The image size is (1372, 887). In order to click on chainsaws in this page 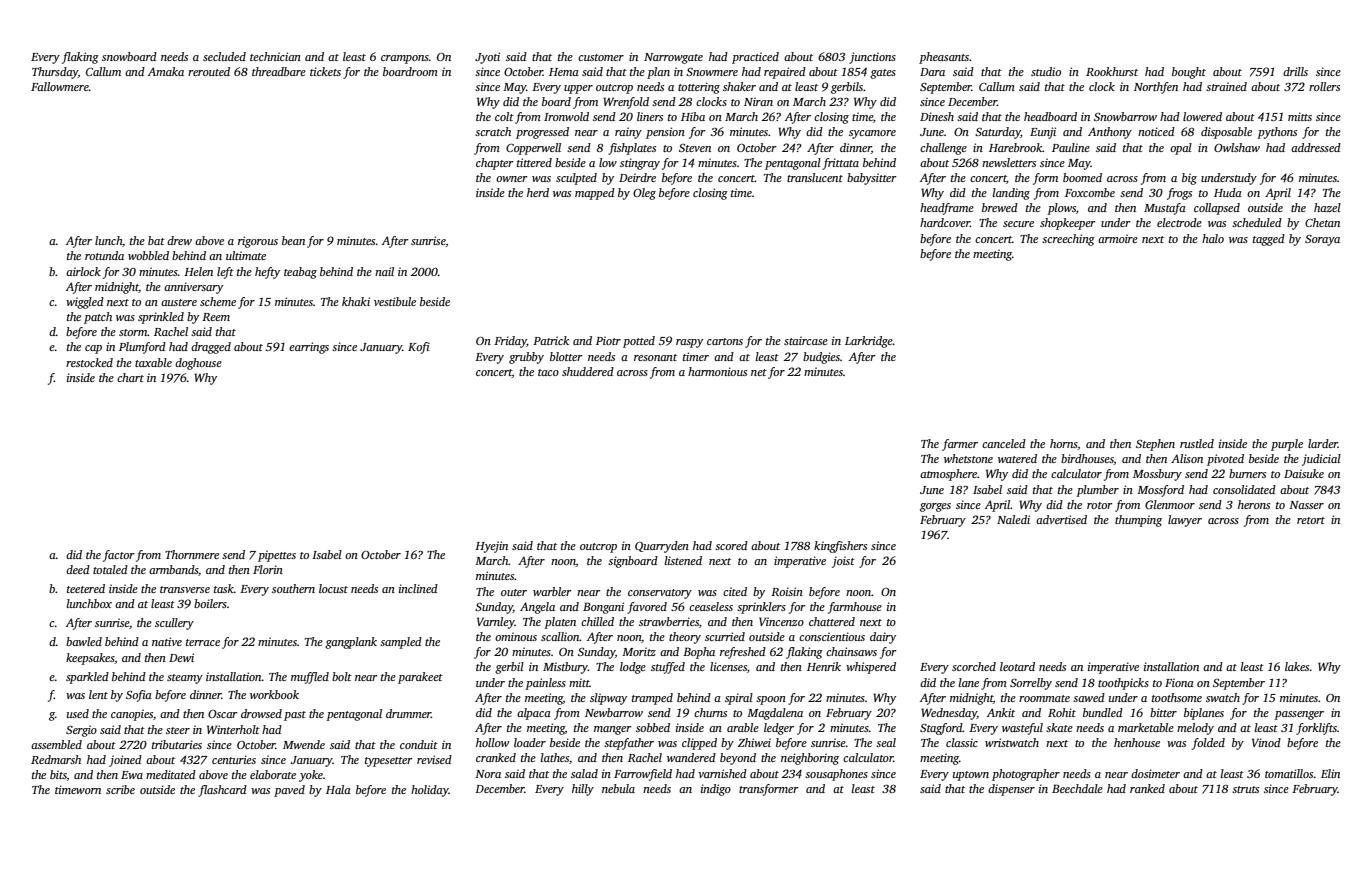, I will do `click(851, 651)`.
